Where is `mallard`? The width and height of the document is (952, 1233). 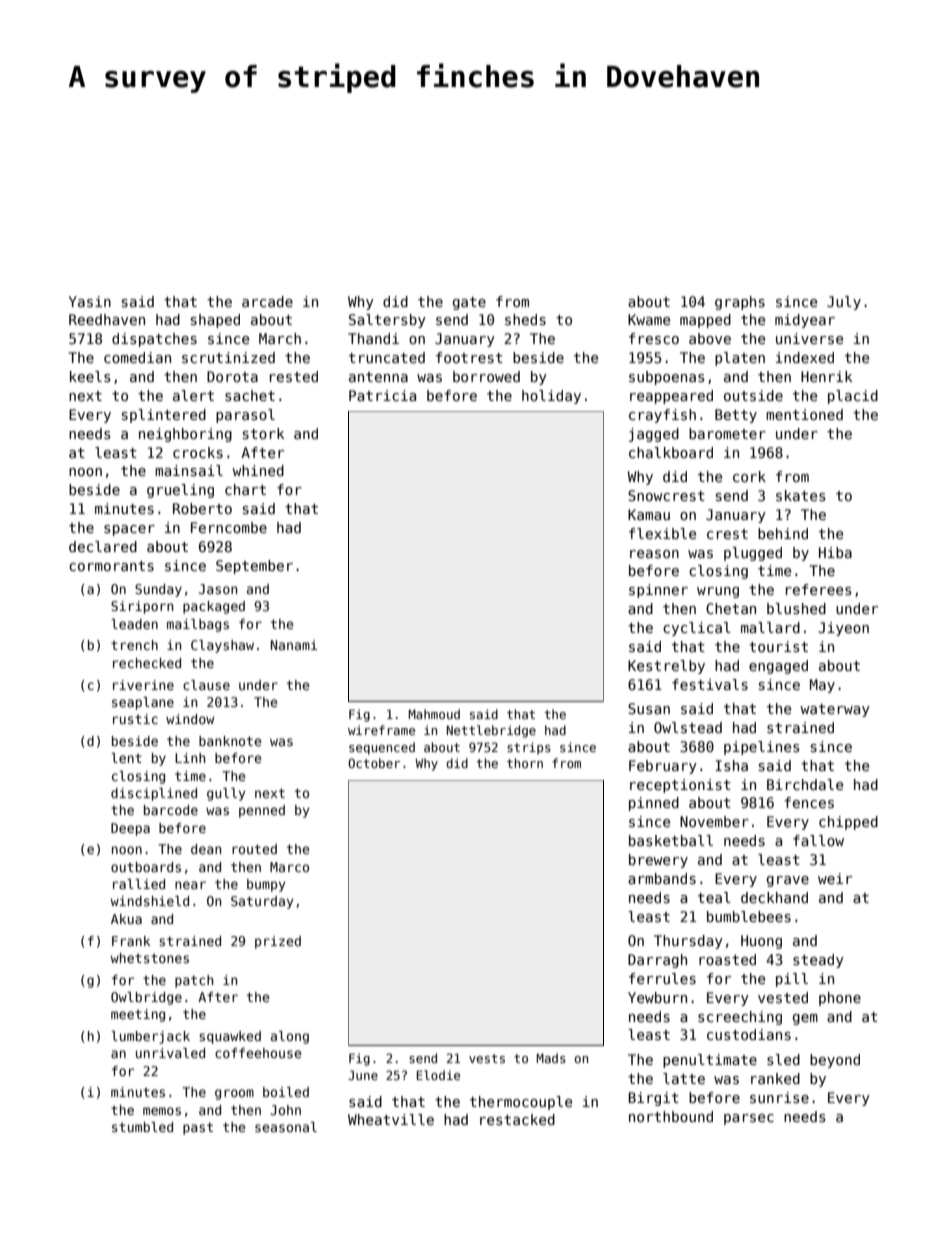
mallard is located at coordinates (770, 627).
